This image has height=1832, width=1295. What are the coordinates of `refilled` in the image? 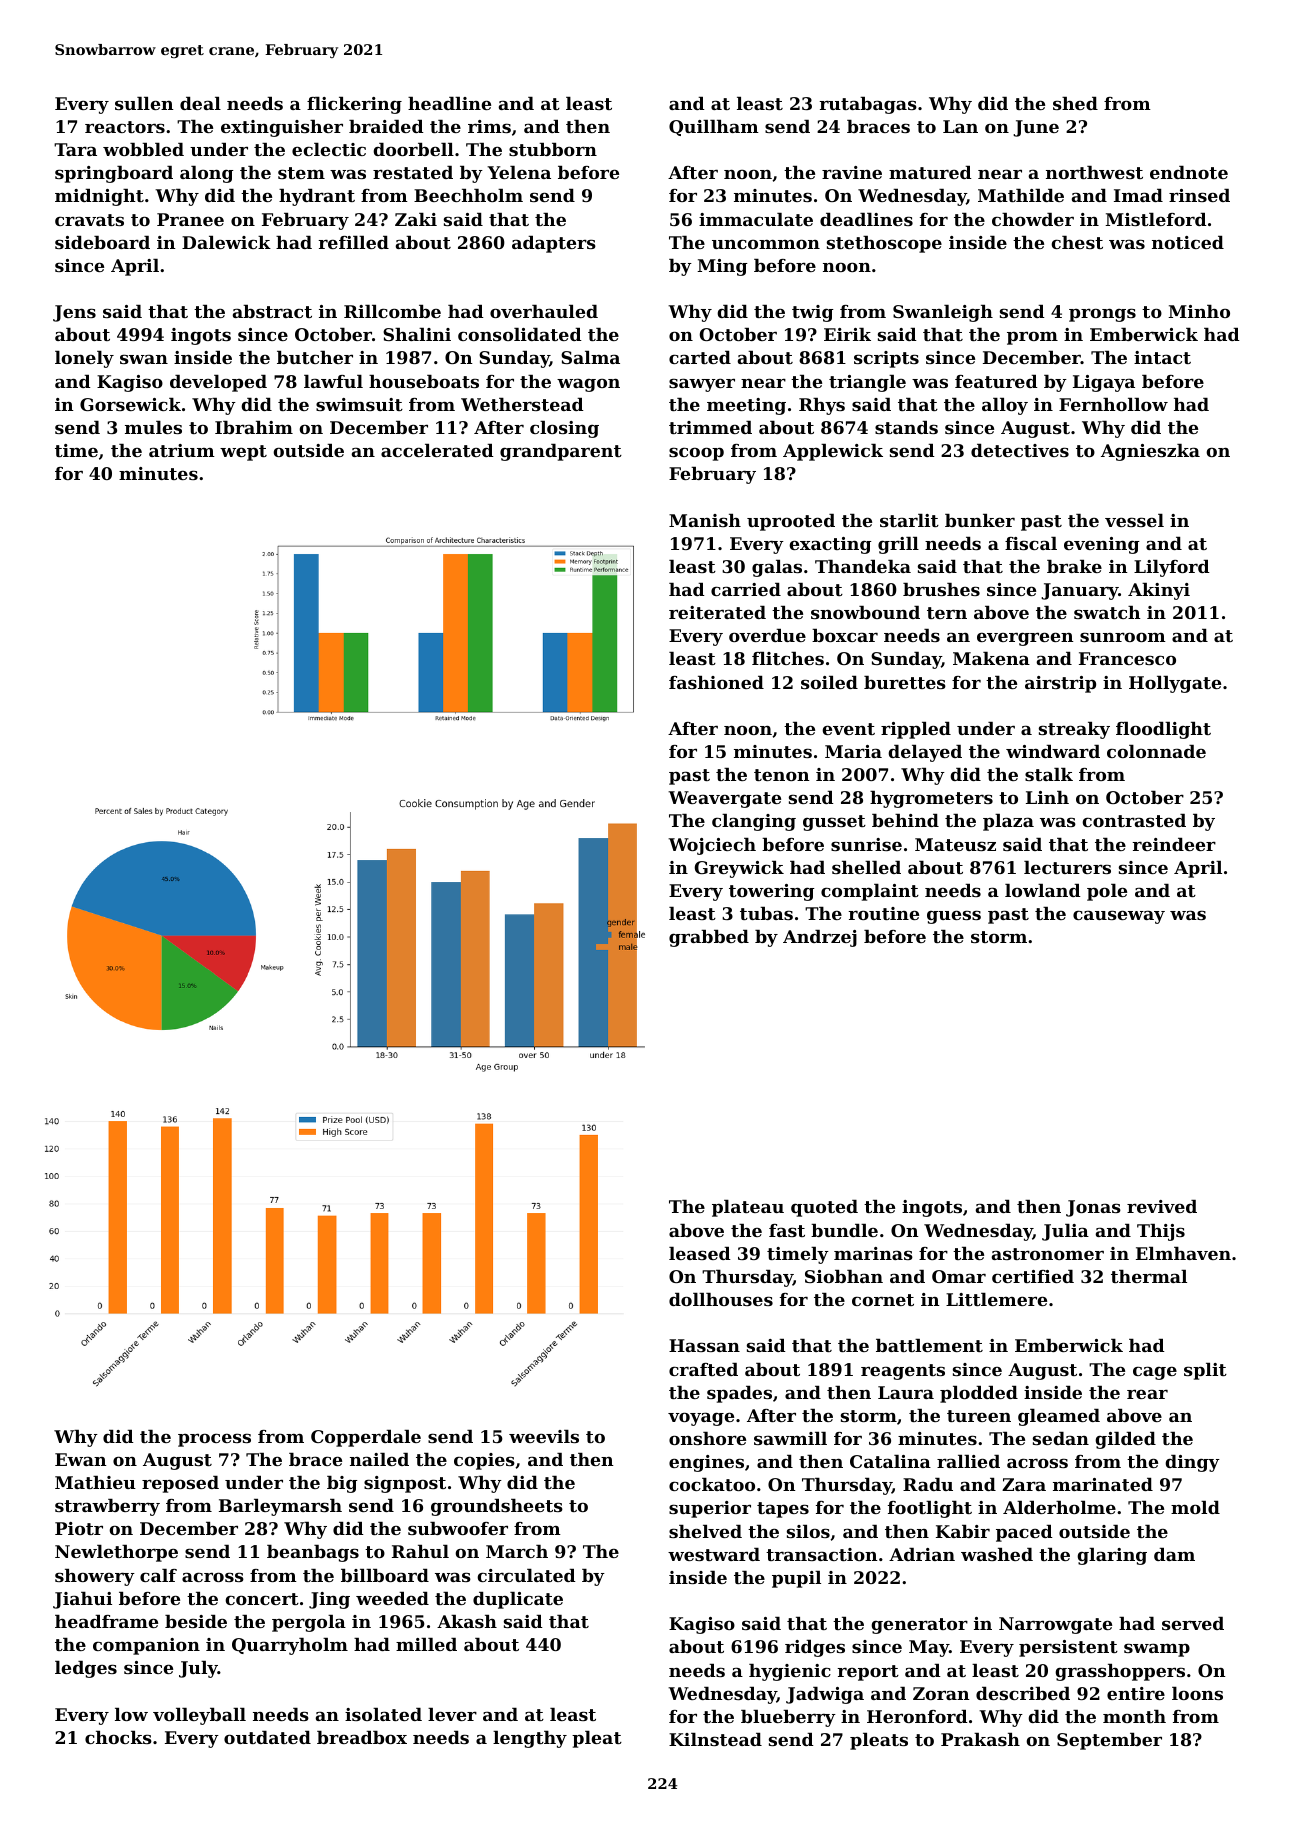 It's located at (353, 242).
